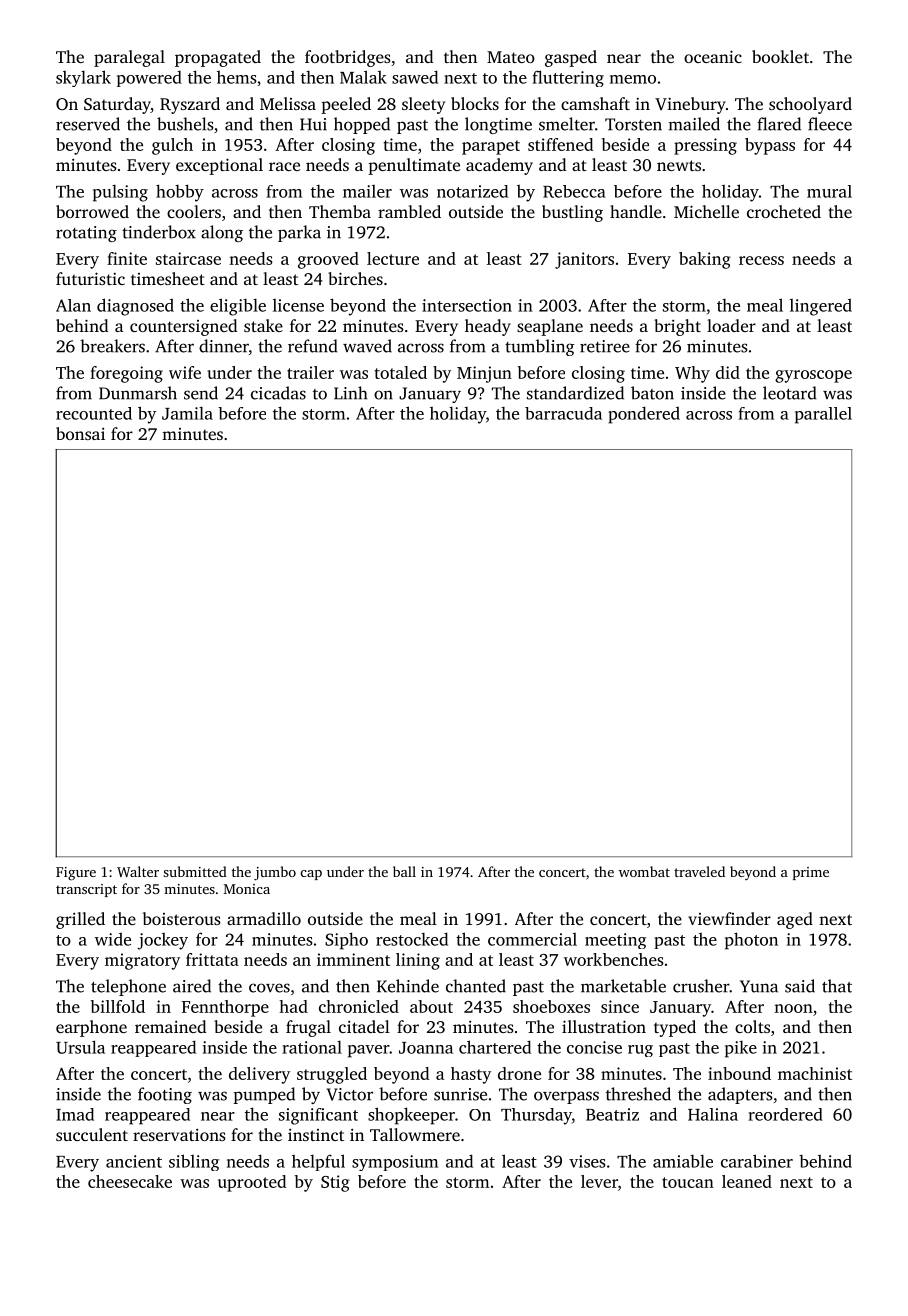  What do you see at coordinates (351, 393) in the page?
I see `Linh` at bounding box center [351, 393].
